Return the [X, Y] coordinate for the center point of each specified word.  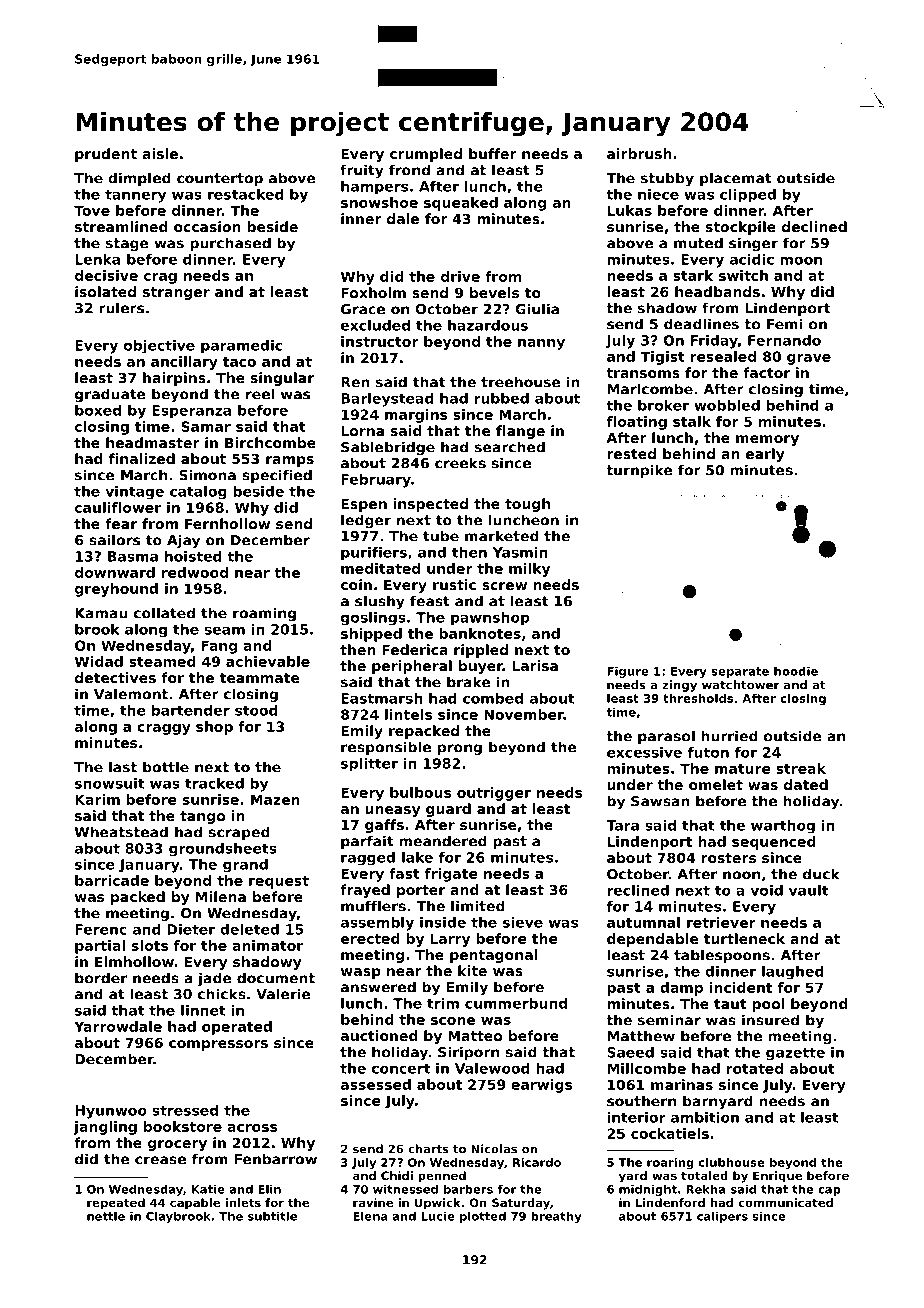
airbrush [639, 153]
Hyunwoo [111, 1112]
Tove [92, 210]
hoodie [796, 671]
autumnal [643, 922]
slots [150, 945]
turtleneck [744, 938]
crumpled [426, 155]
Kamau [101, 613]
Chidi [397, 1175]
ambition [705, 1117]
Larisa [535, 665]
